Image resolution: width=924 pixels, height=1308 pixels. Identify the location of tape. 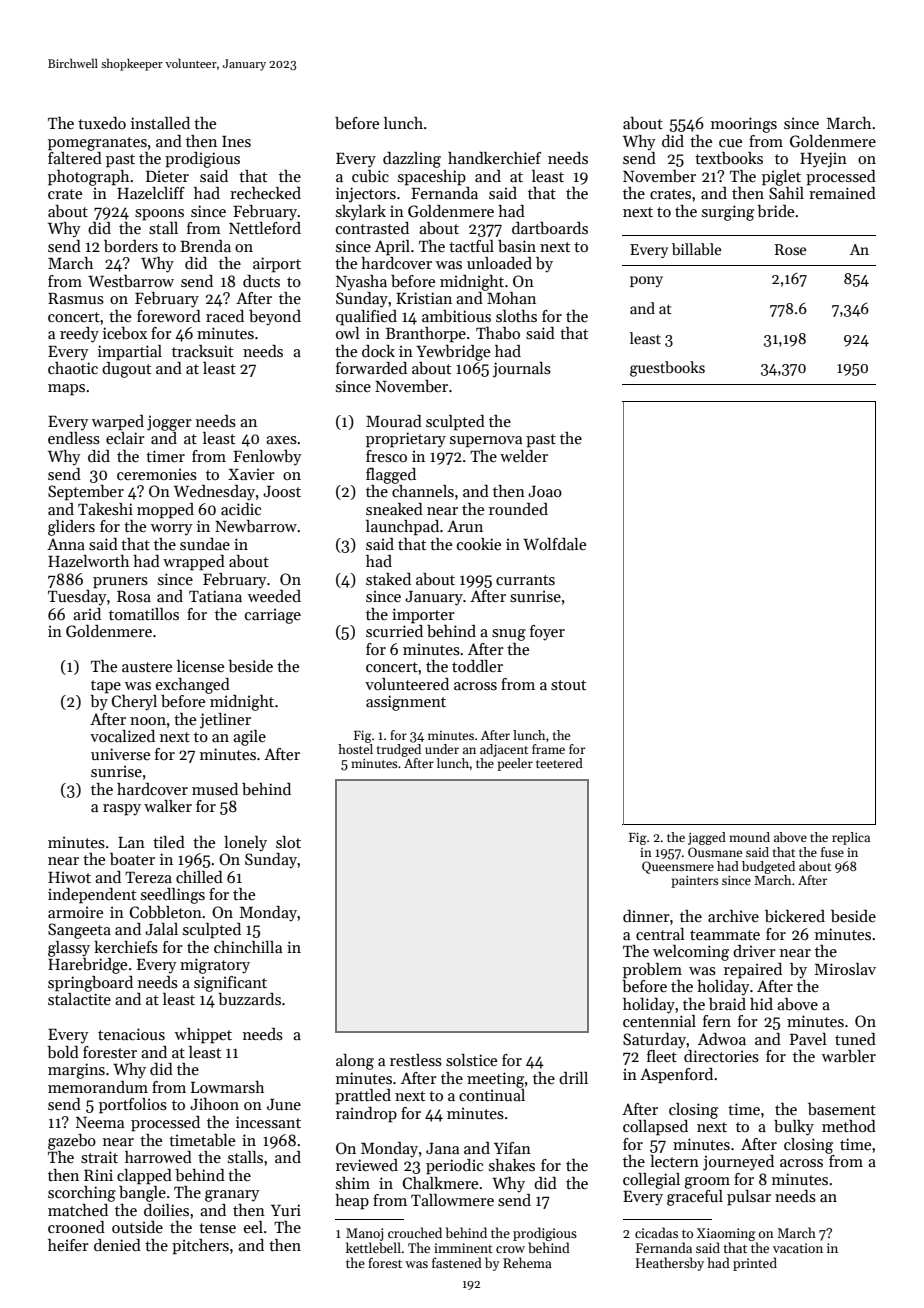
(106, 687).
